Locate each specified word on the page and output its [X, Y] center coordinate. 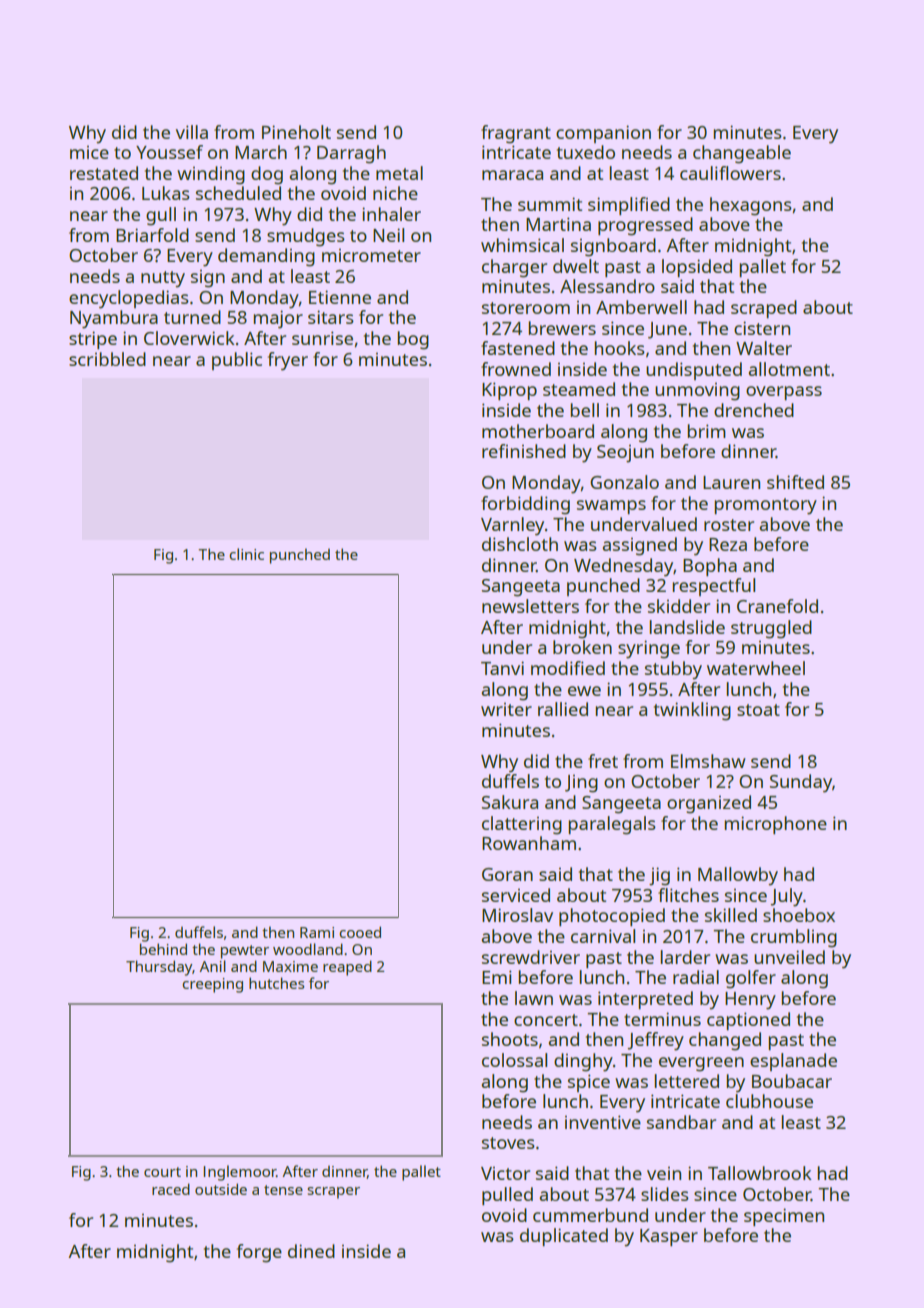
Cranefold [777, 606]
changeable [742, 154]
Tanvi [502, 668]
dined [311, 1251]
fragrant [516, 134]
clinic [246, 554]
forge [259, 1253]
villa [192, 132]
